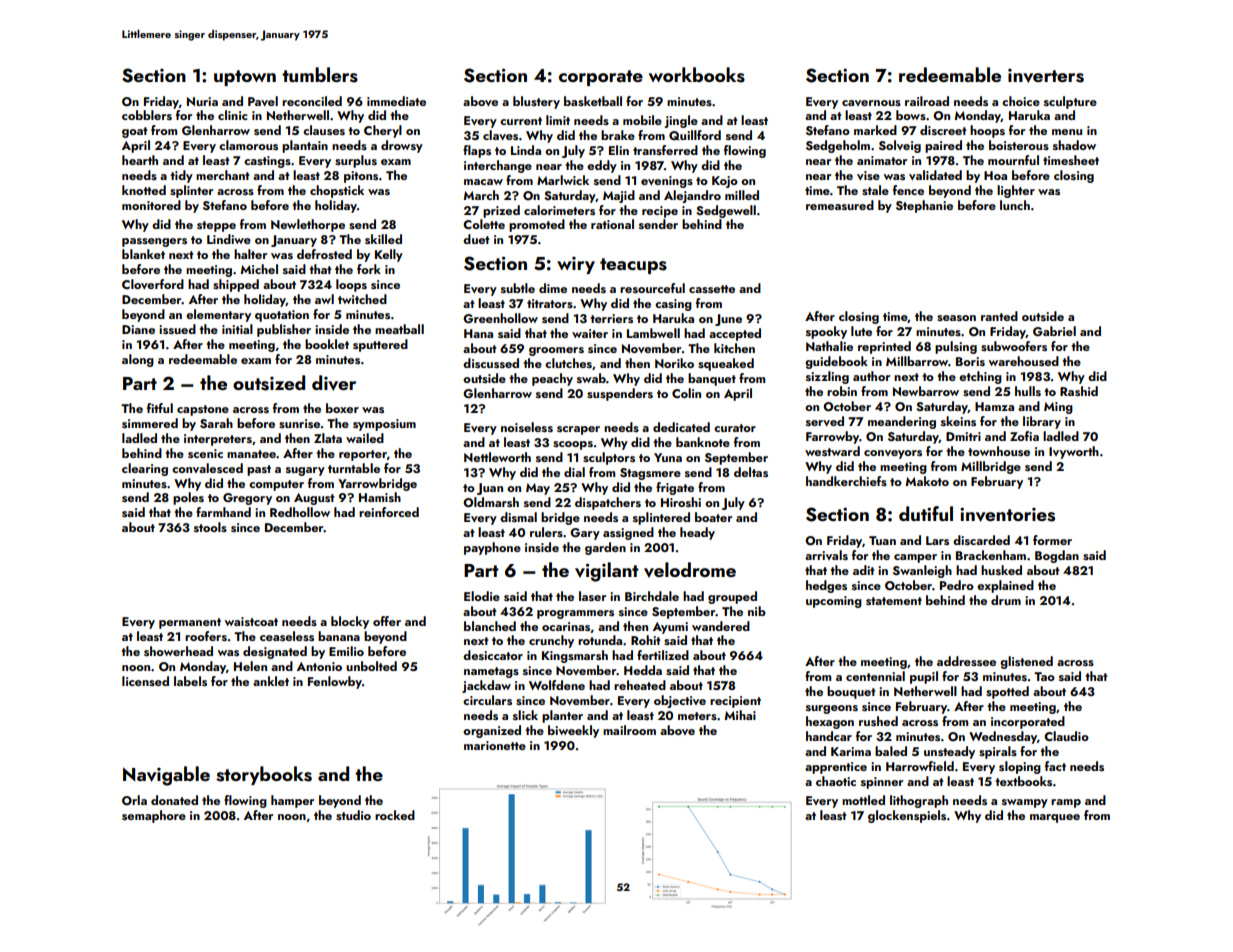 The image size is (1233, 952). I want to click on Elodie, so click(482, 596).
